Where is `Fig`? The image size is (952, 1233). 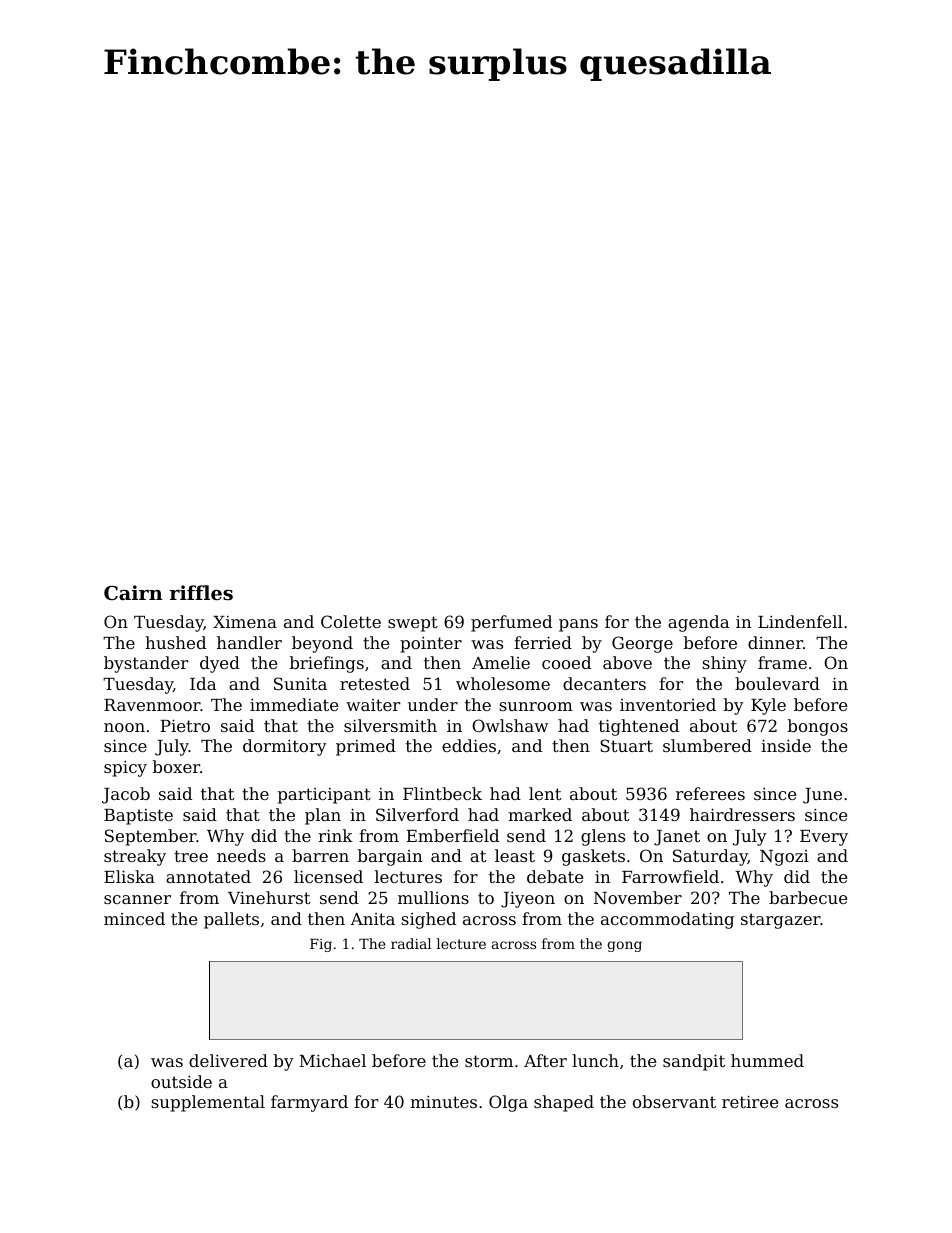 Fig is located at coordinates (321, 945).
